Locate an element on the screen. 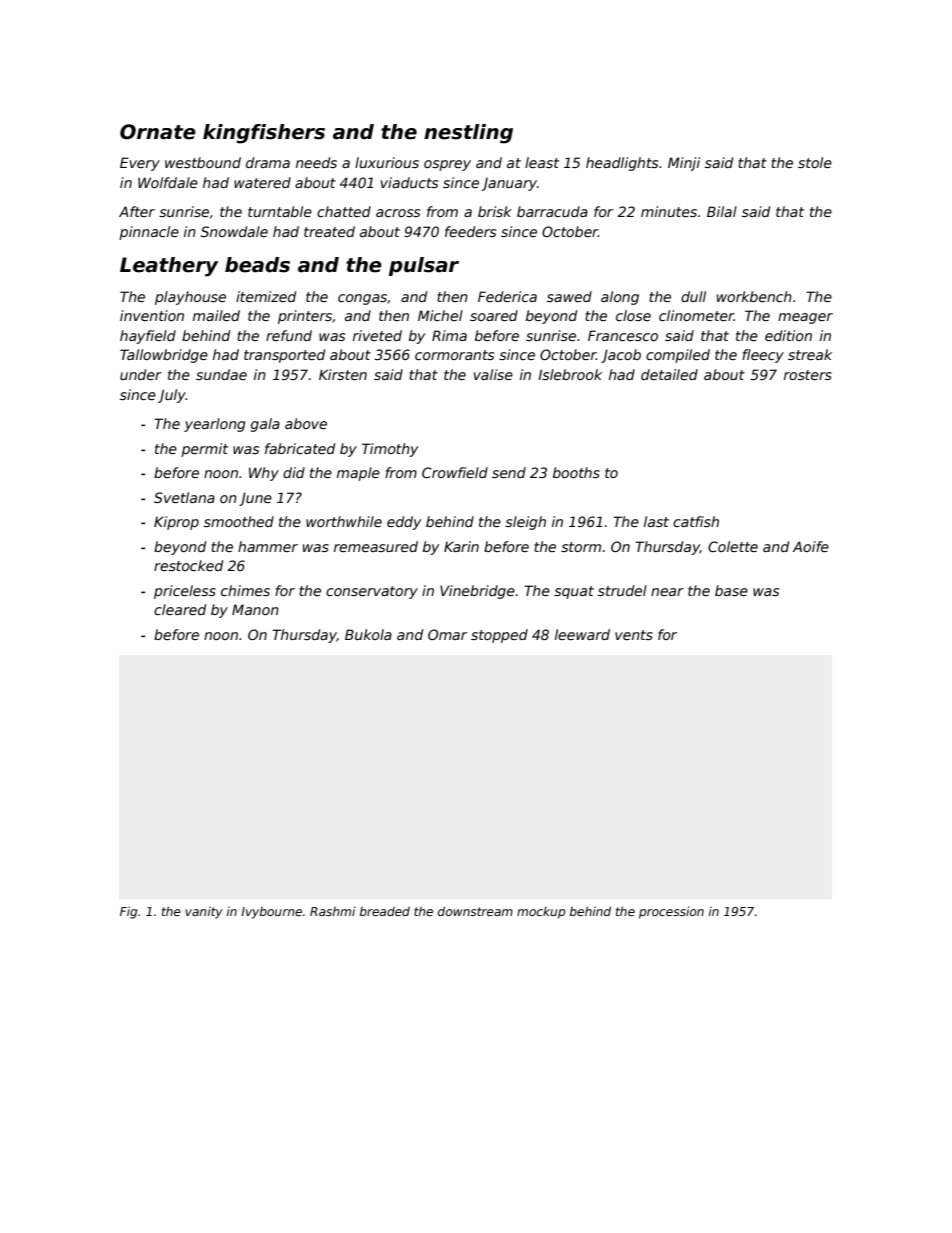 This screenshot has width=952, height=1233. stole is located at coordinates (815, 162).
